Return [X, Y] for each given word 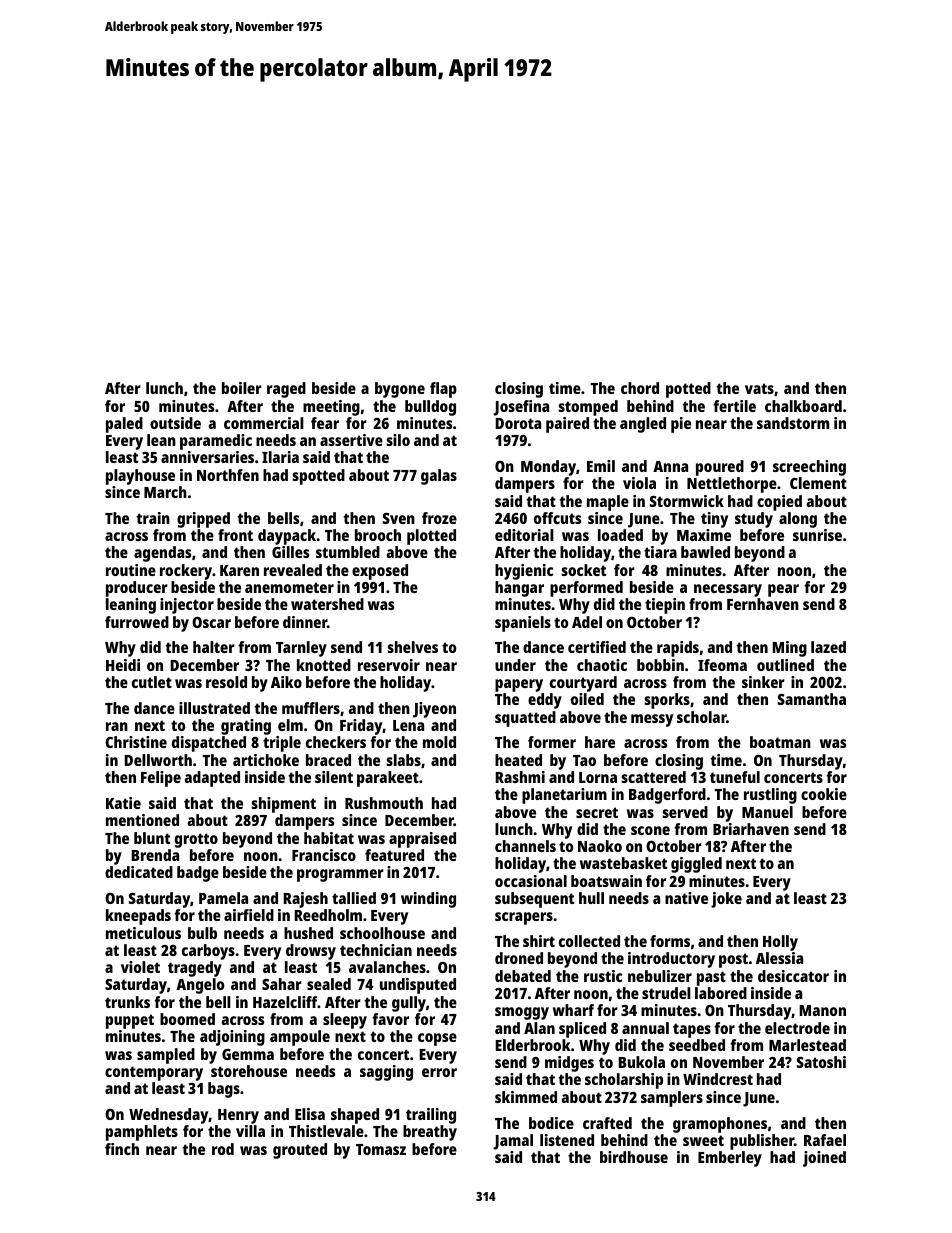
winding [428, 900]
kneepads [138, 917]
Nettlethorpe [732, 485]
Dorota [518, 423]
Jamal [513, 1142]
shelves [412, 647]
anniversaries [207, 457]
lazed [828, 647]
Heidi [123, 665]
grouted [300, 1151]
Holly [780, 943]
